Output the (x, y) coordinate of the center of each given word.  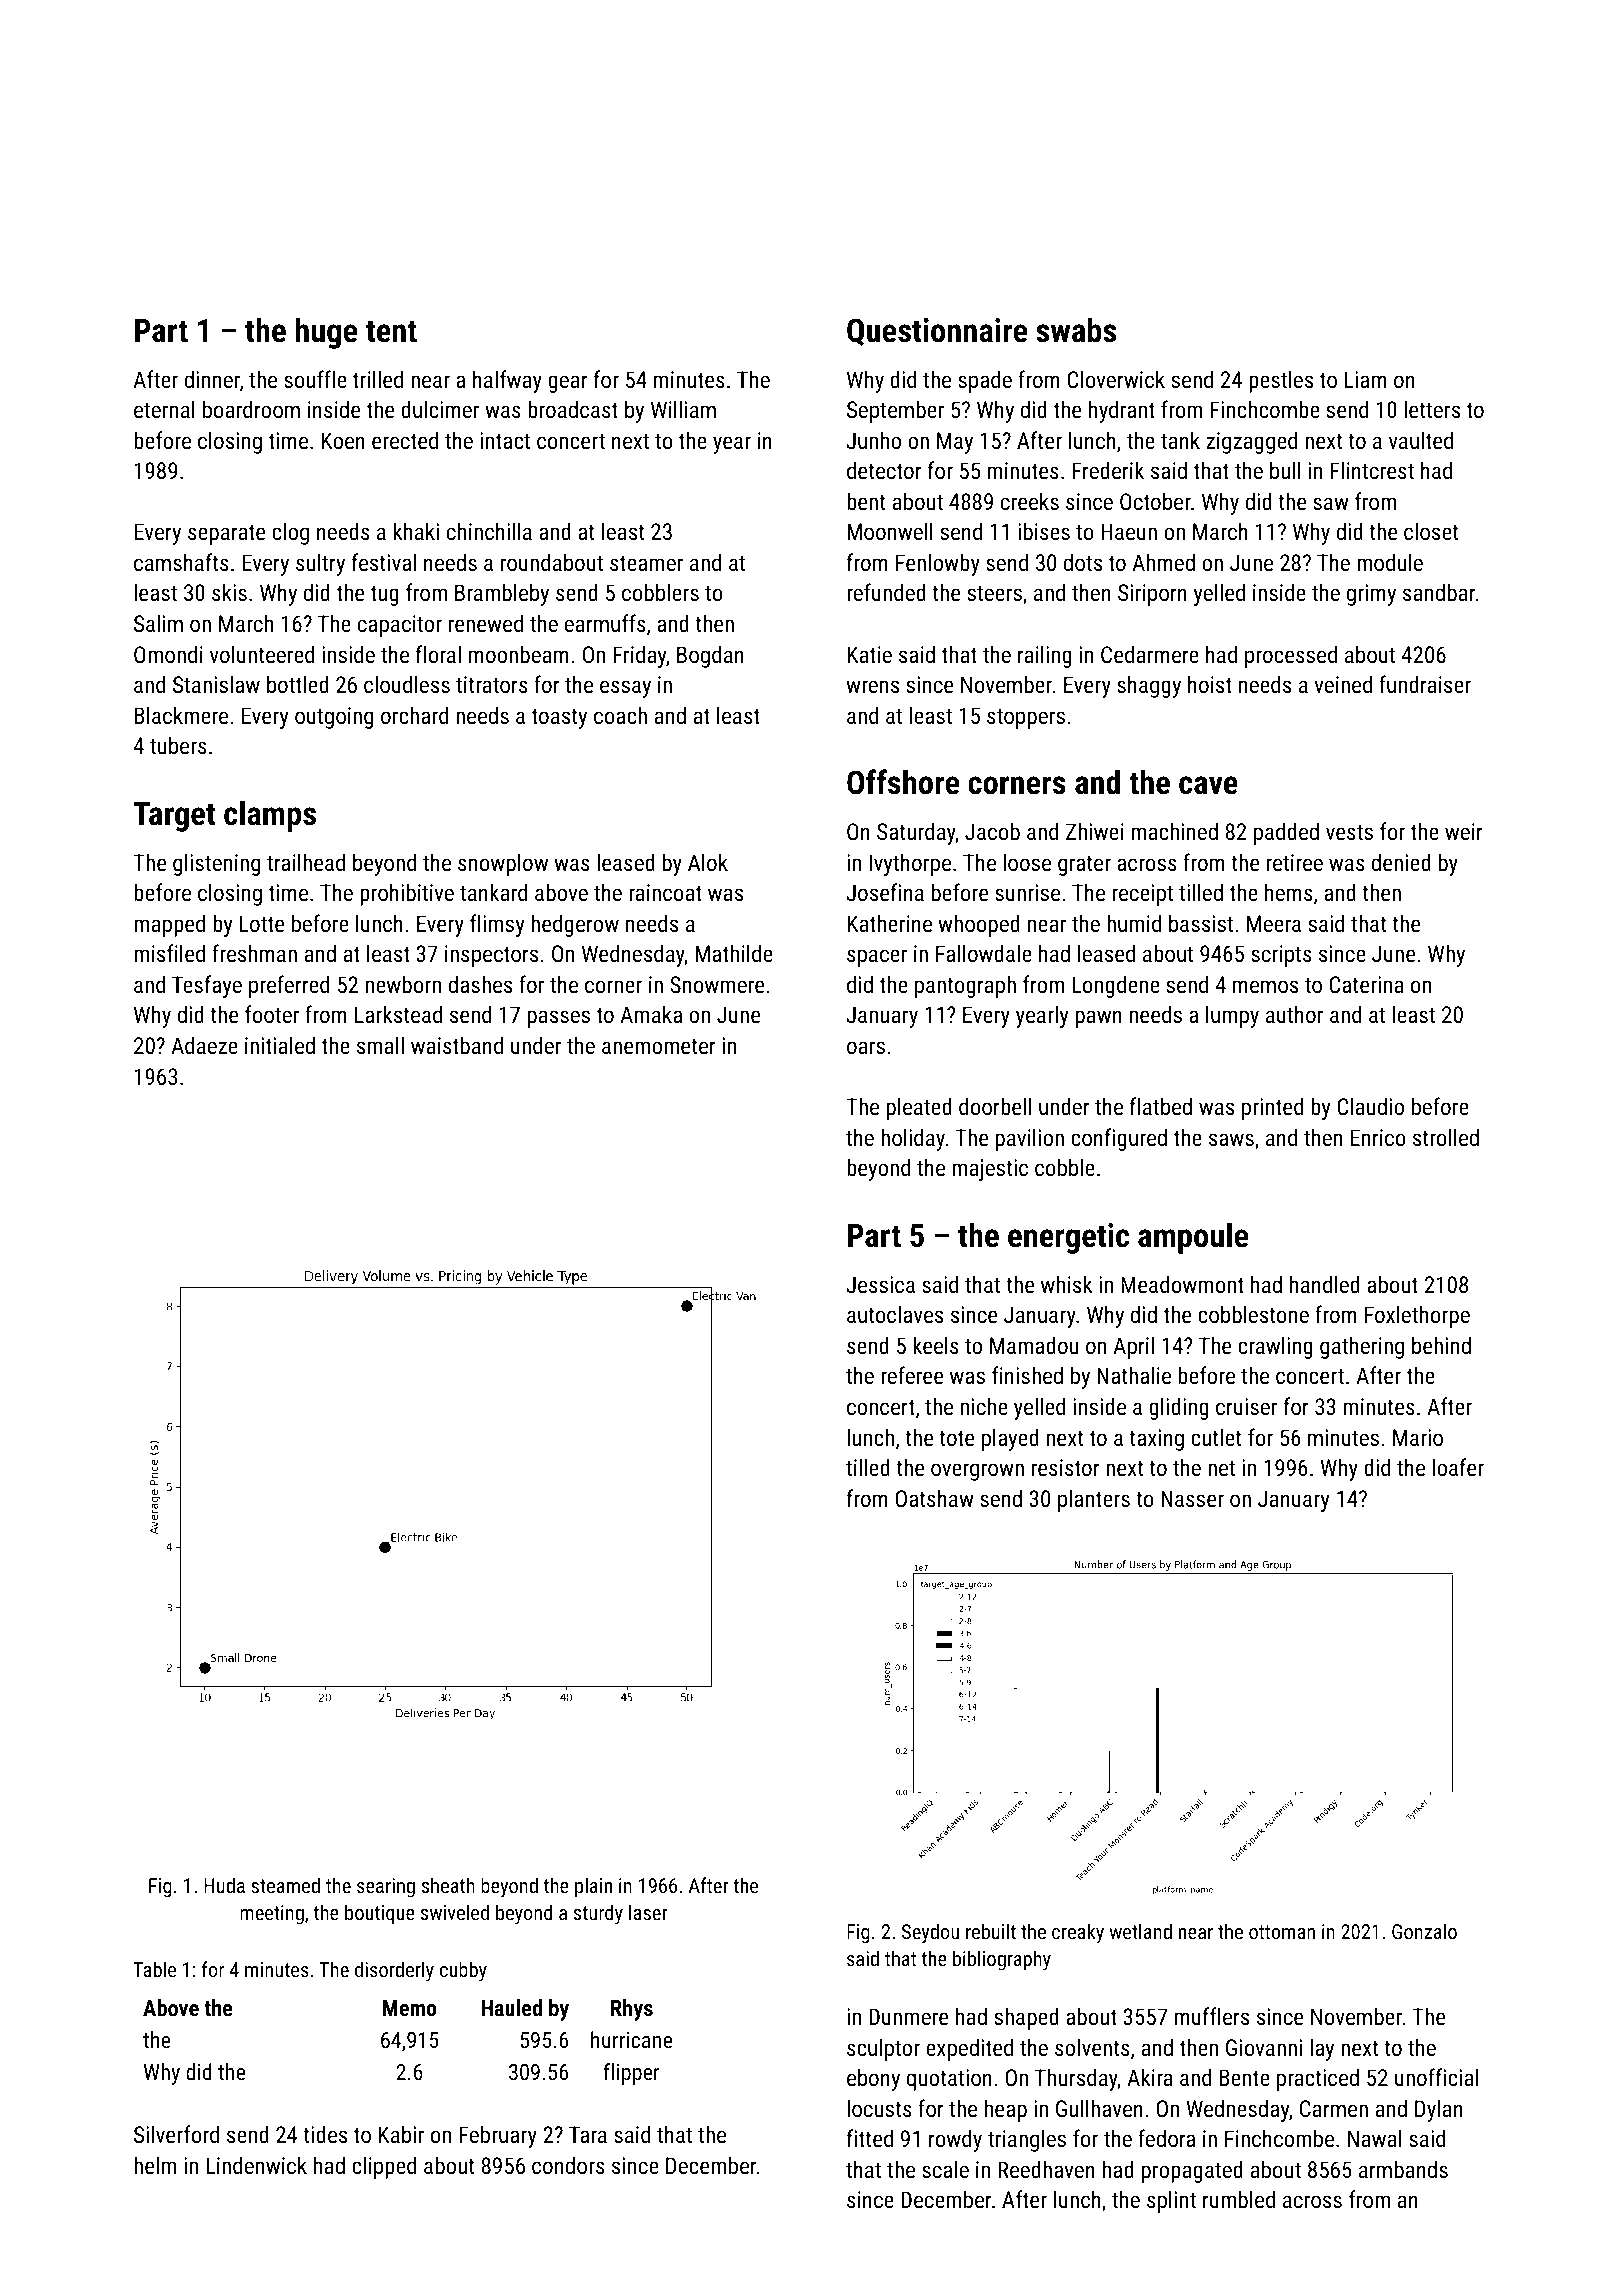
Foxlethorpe (1417, 1316)
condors (568, 2165)
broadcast (573, 409)
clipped (384, 2167)
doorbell (995, 1106)
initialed (280, 1045)
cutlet (1216, 1437)
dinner (212, 379)
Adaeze (204, 1045)
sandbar (1439, 592)
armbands (1403, 2169)
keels (936, 1345)
